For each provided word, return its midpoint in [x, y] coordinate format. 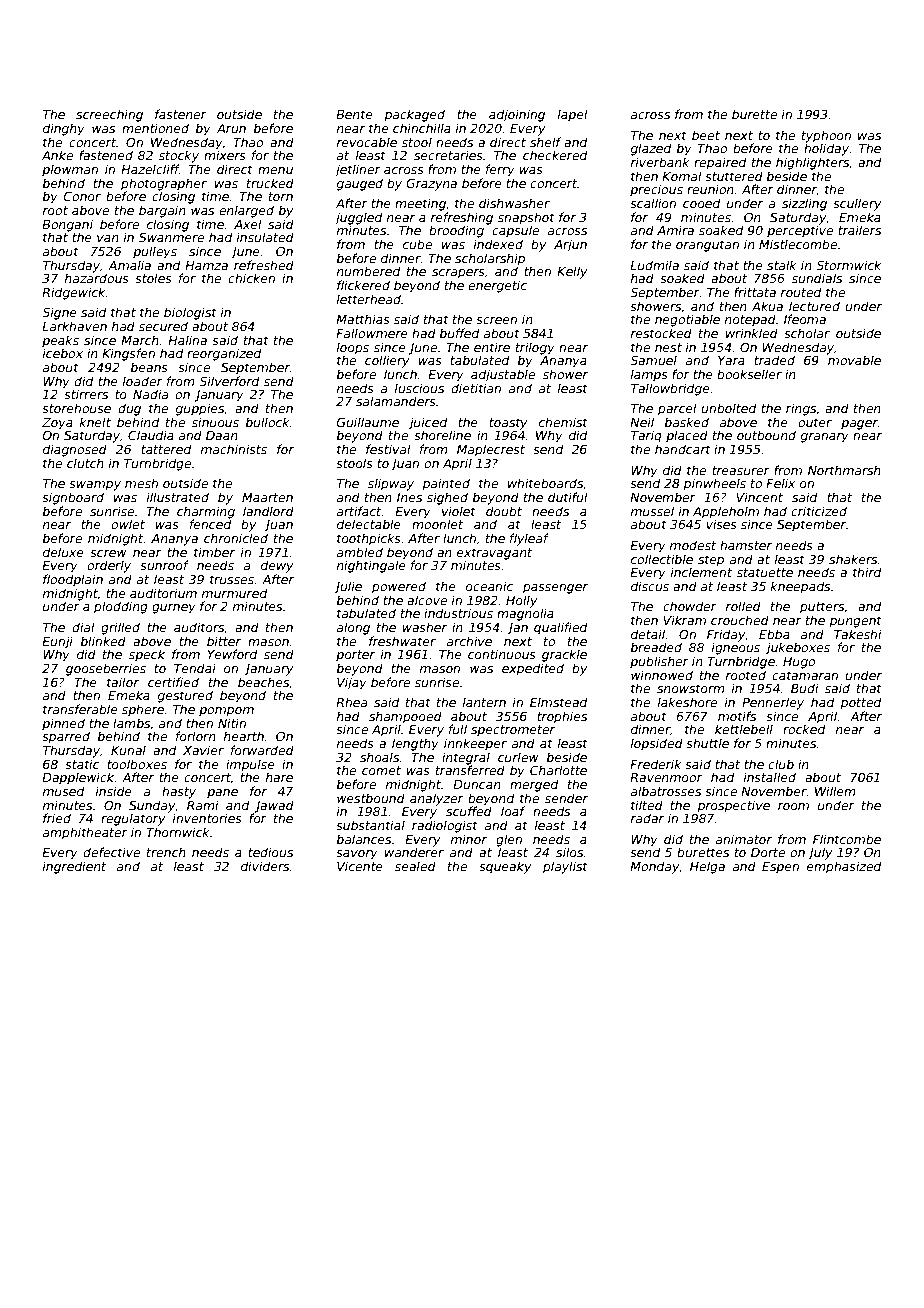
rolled [743, 606]
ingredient [74, 867]
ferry [500, 170]
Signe [59, 313]
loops [353, 348]
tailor [123, 682]
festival [388, 449]
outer [815, 422]
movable [854, 360]
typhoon [826, 136]
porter [355, 656]
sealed [415, 866]
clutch [85, 463]
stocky [179, 156]
